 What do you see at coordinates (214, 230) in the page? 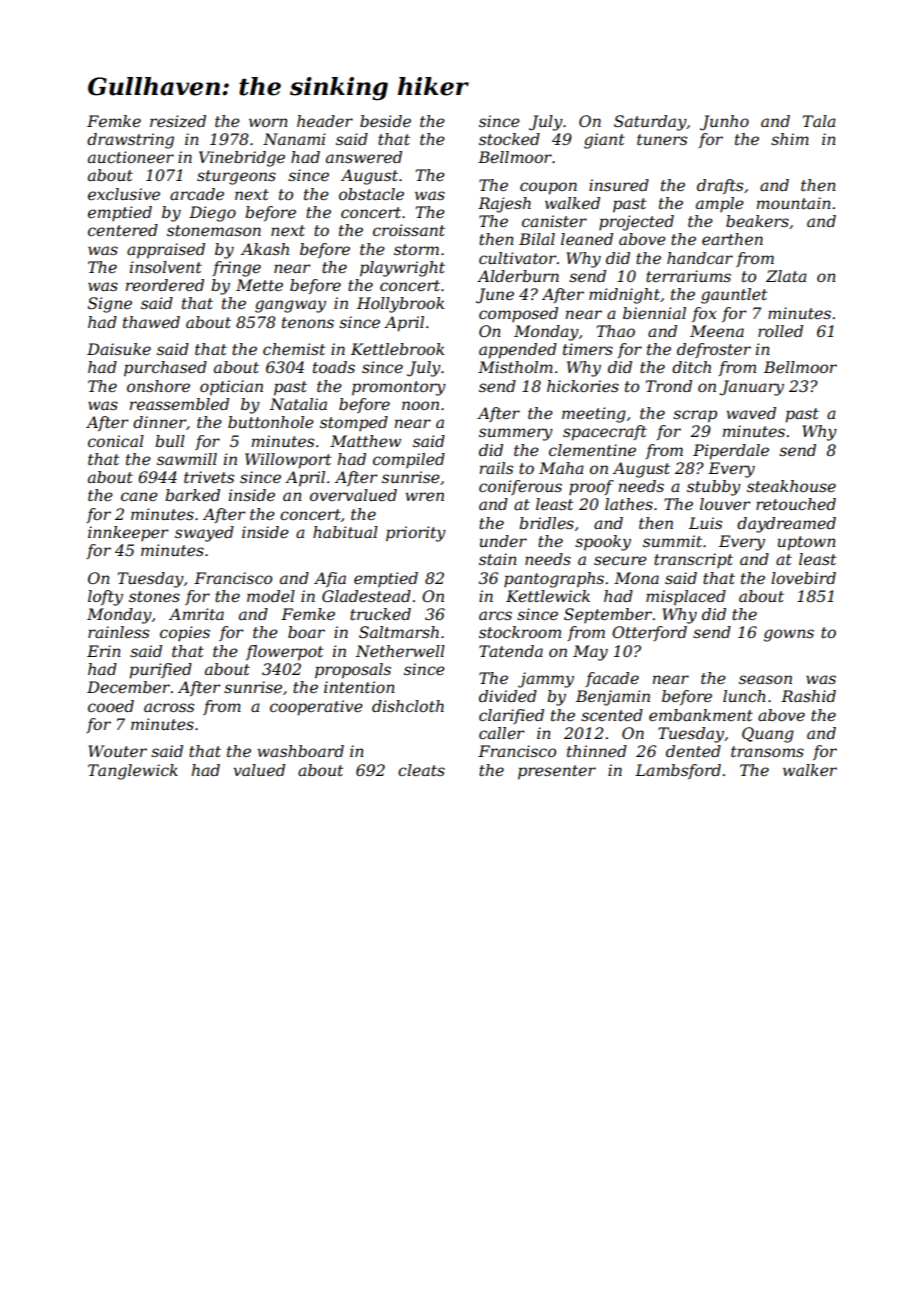
I see `stonemason` at bounding box center [214, 230].
